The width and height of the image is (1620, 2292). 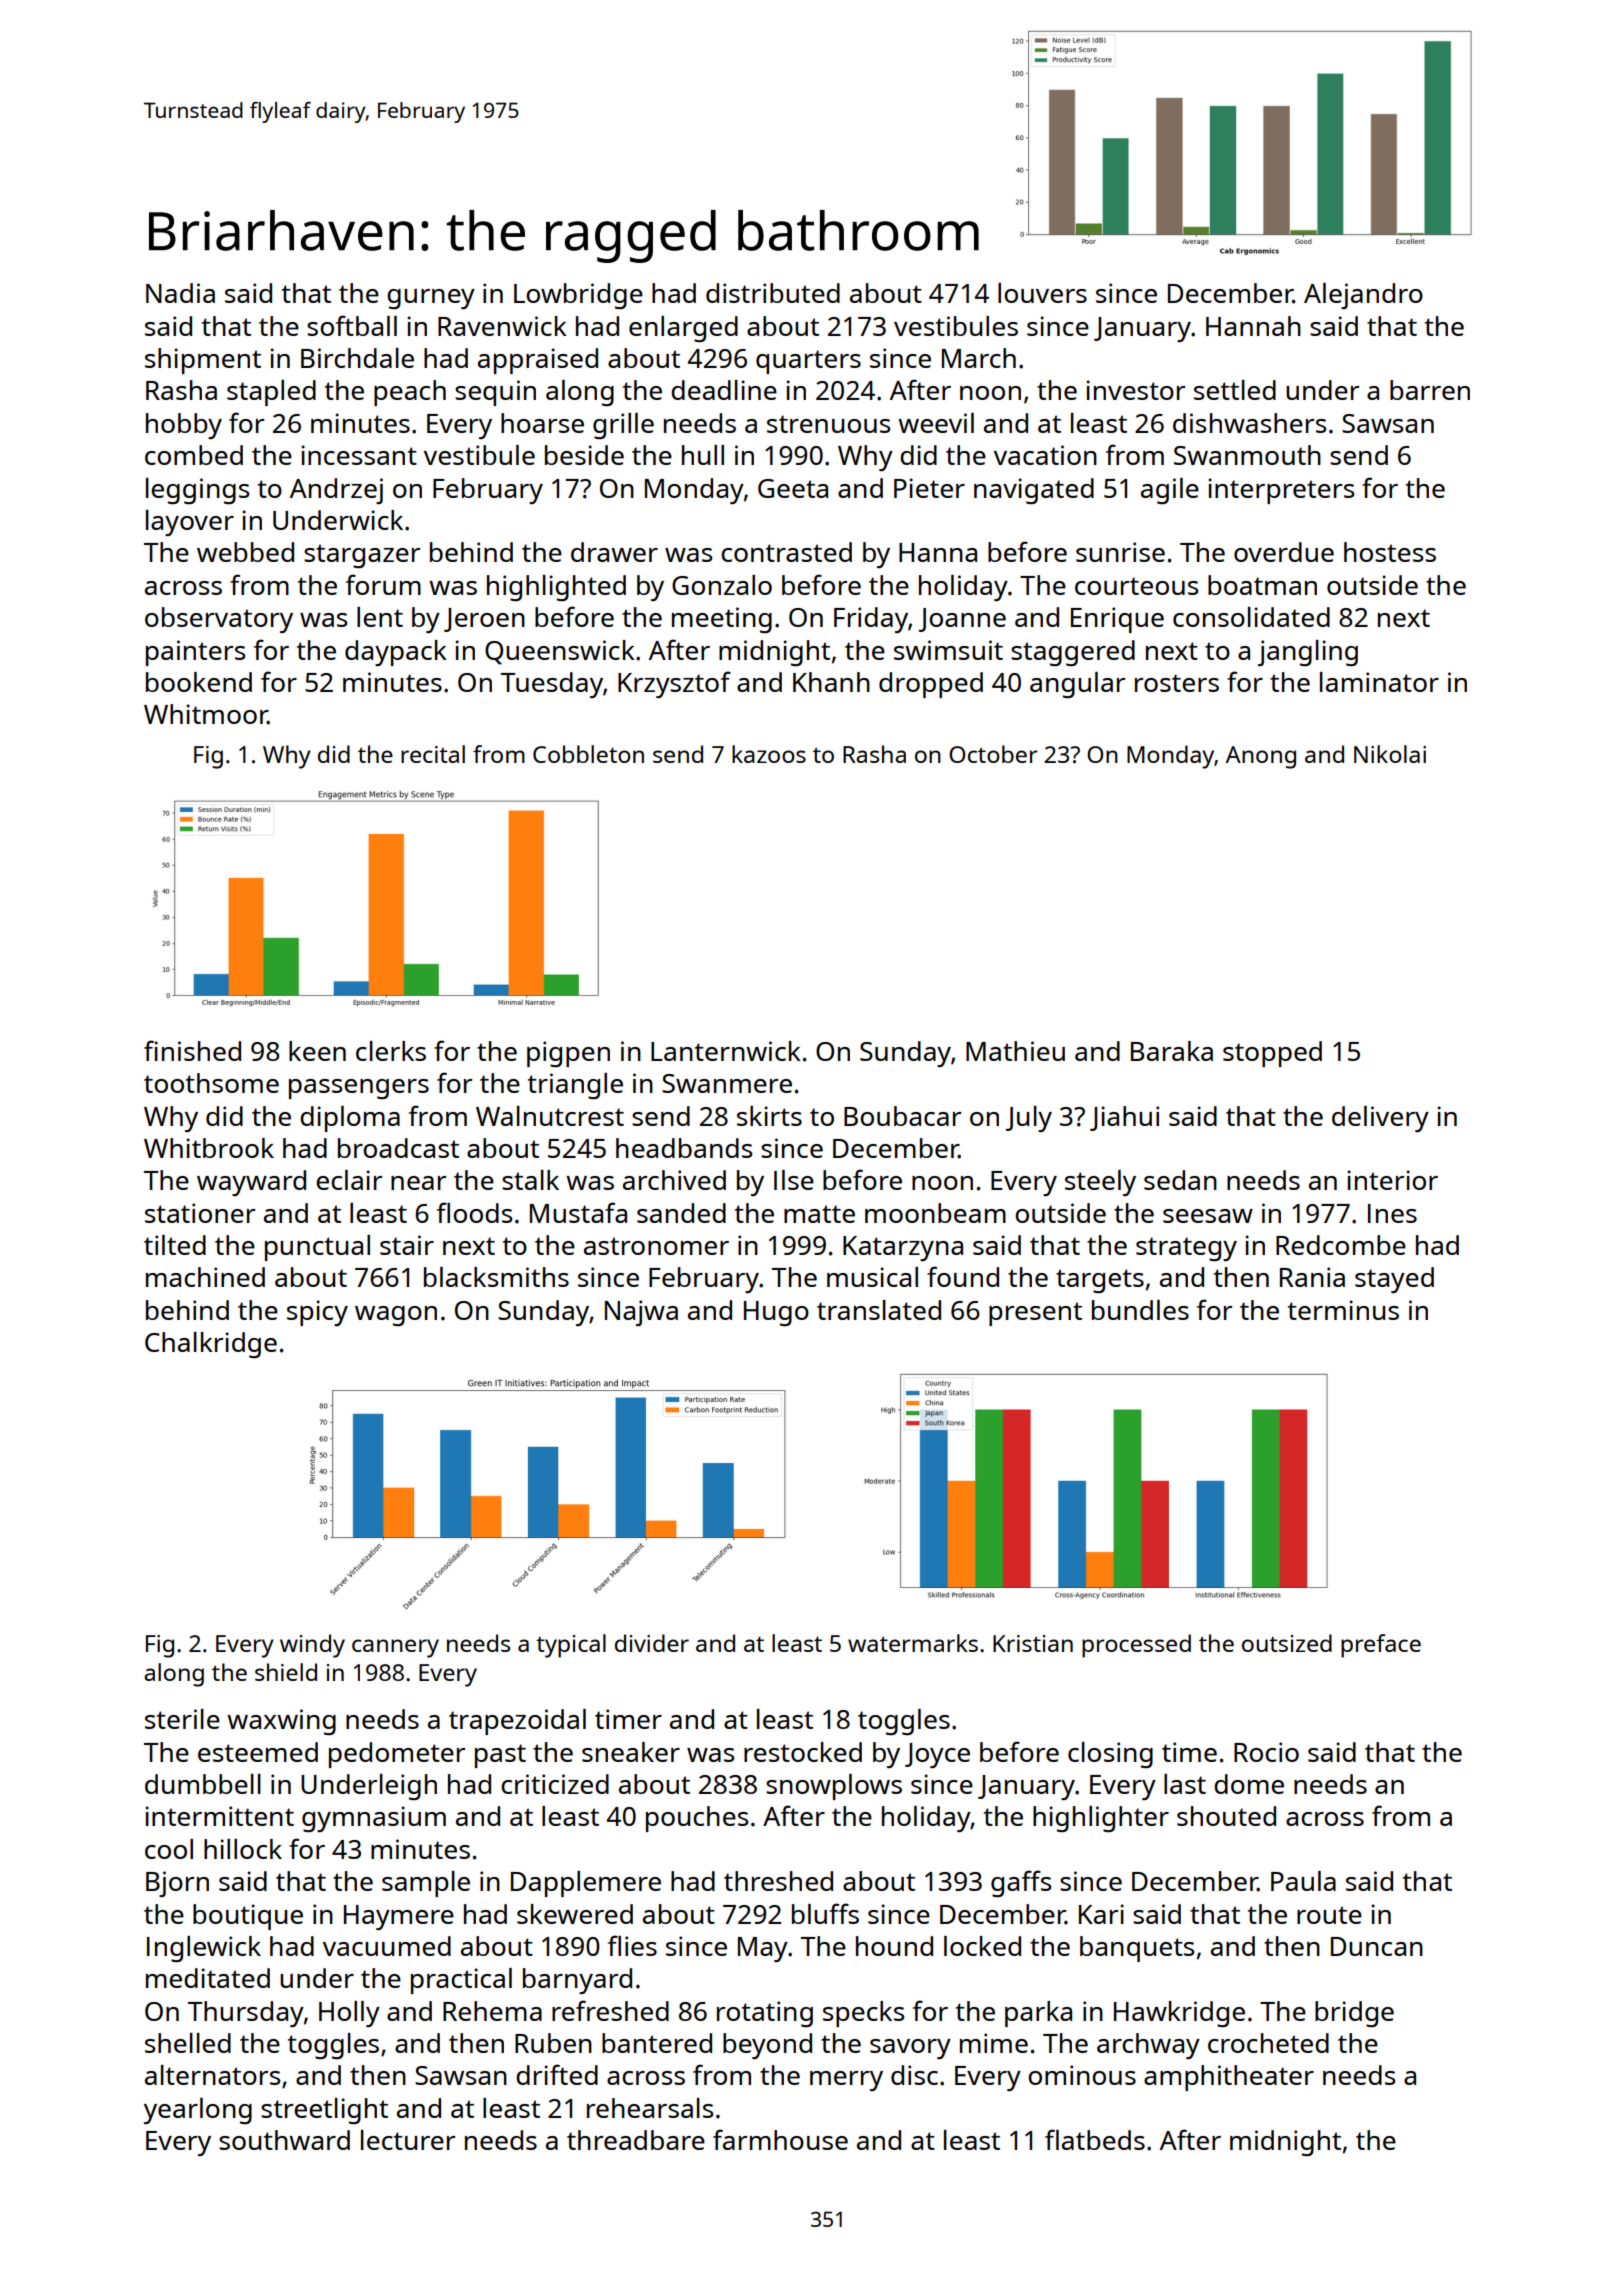 I want to click on farmhouse, so click(x=780, y=2139).
